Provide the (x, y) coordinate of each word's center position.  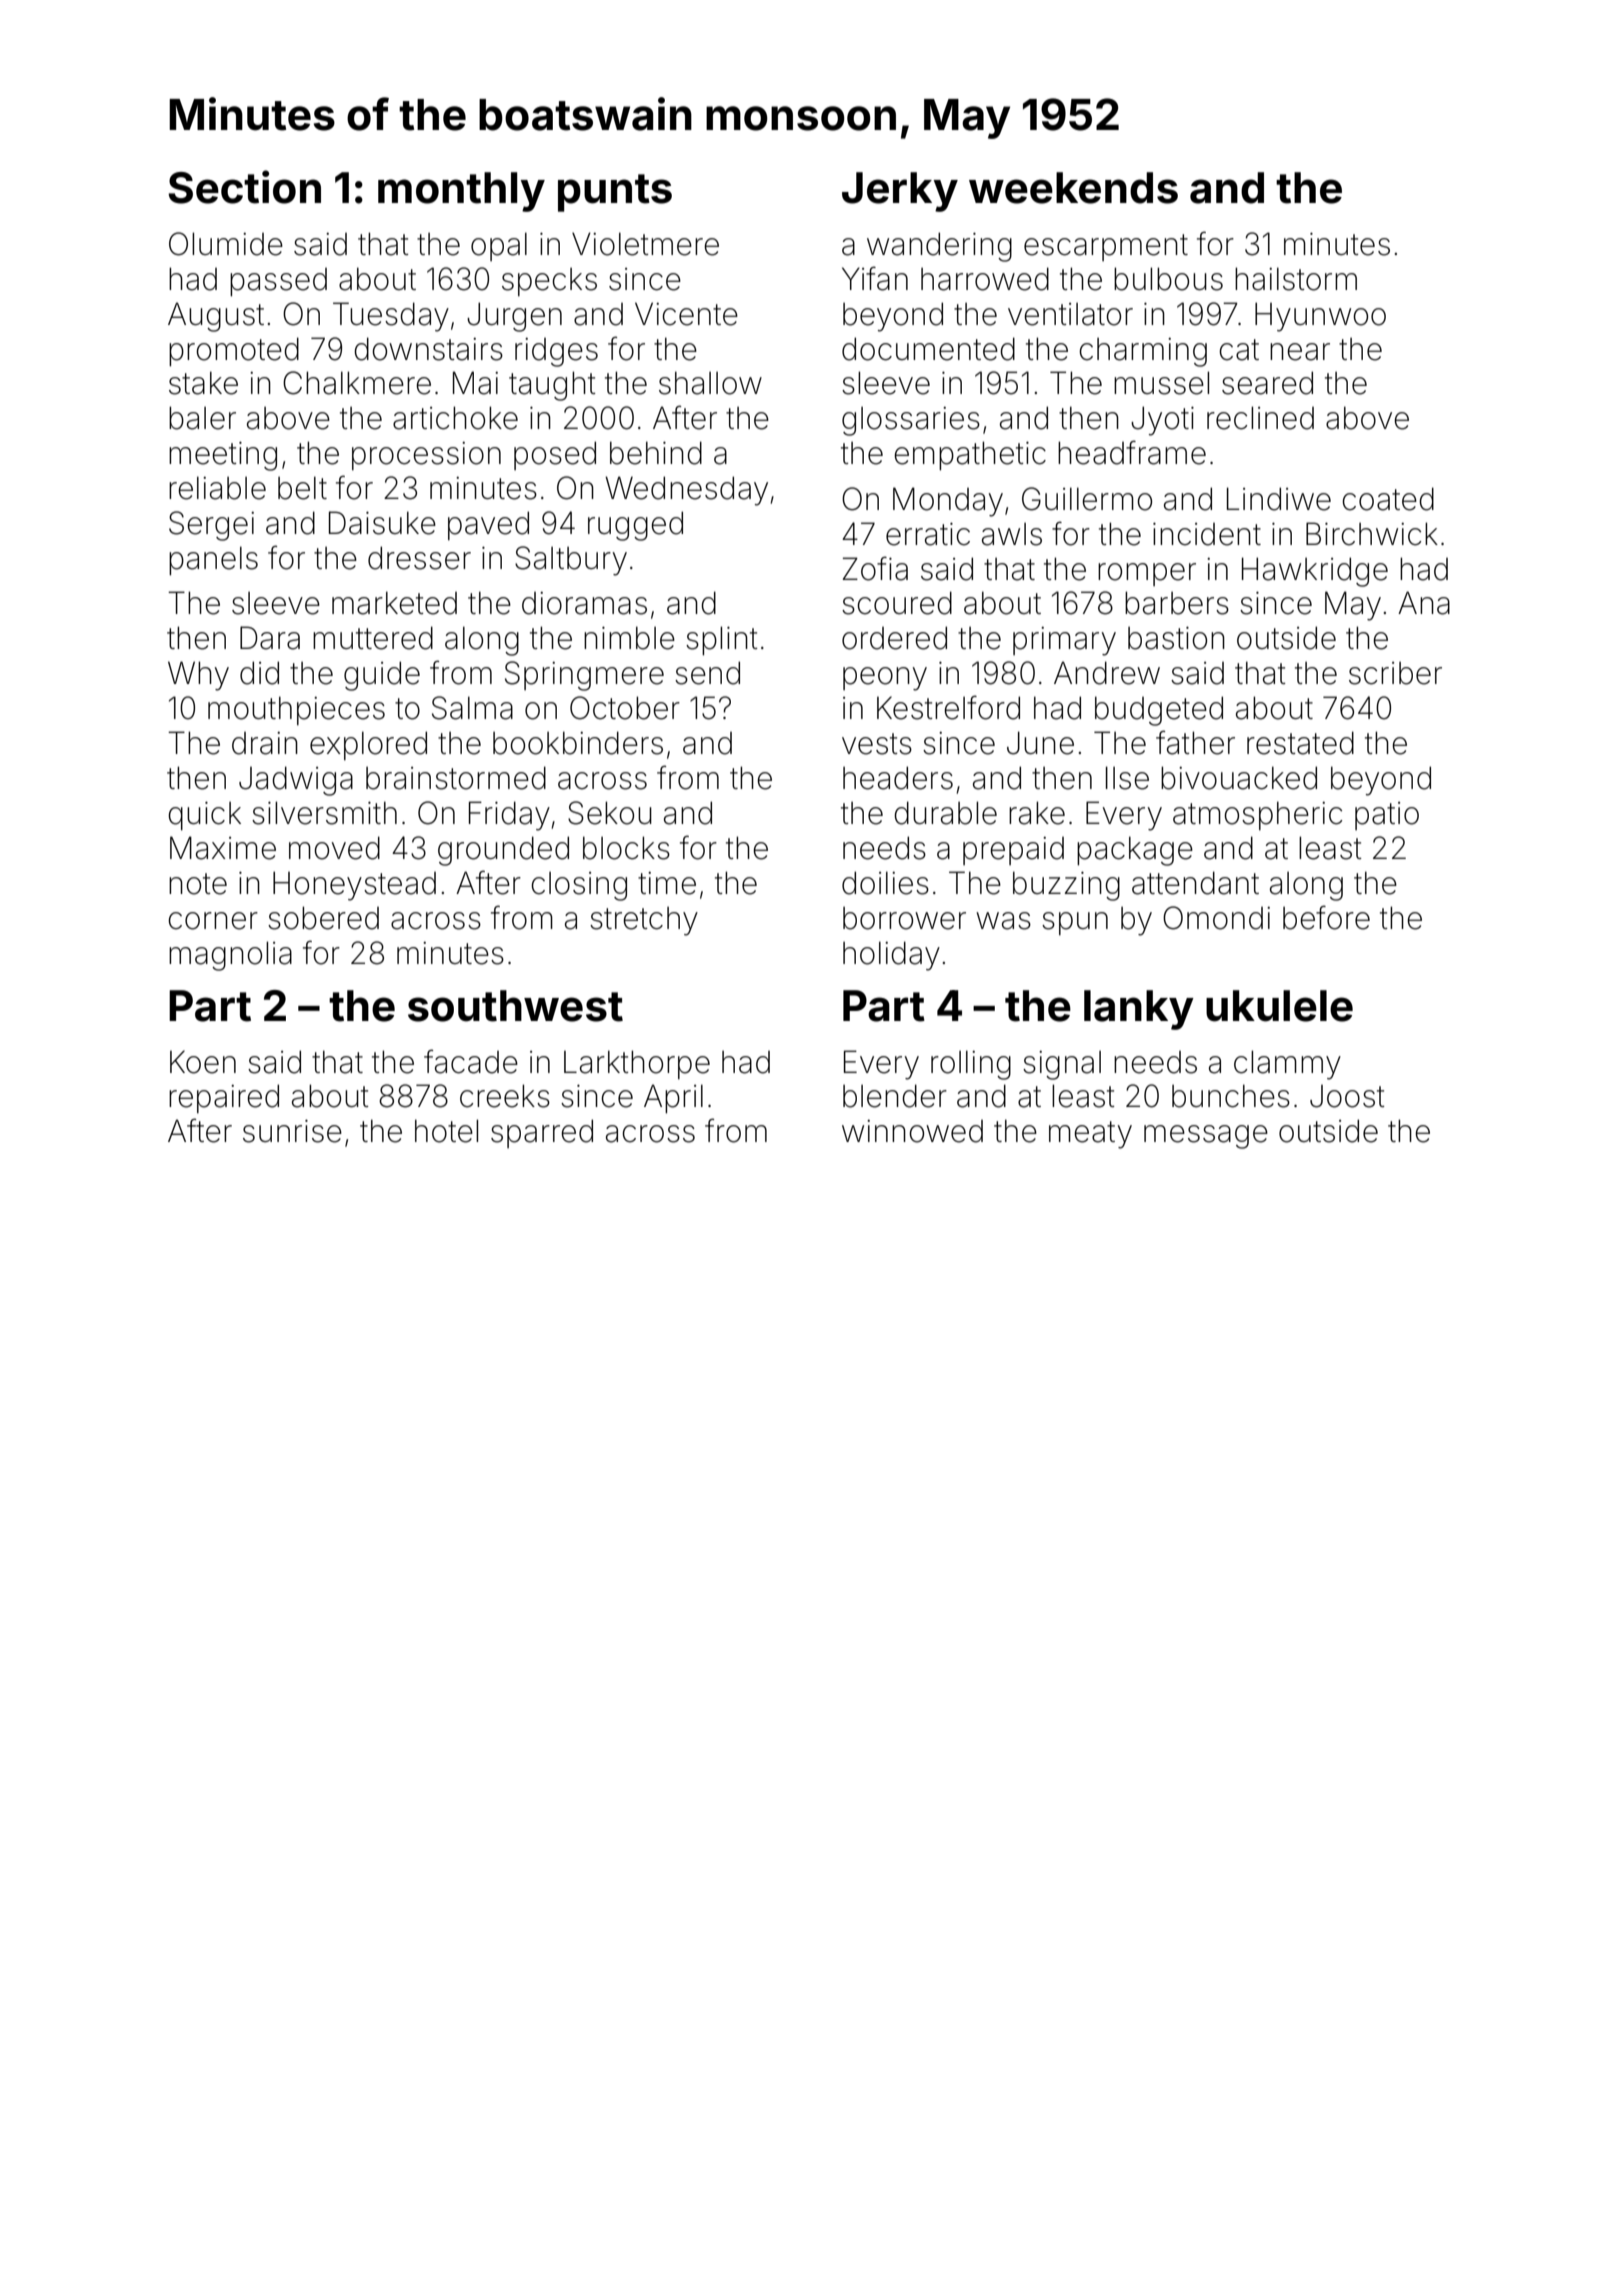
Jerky (900, 192)
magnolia (230, 956)
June (1040, 743)
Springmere (584, 676)
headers (898, 778)
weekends (1073, 188)
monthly (461, 192)
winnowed (912, 1131)
